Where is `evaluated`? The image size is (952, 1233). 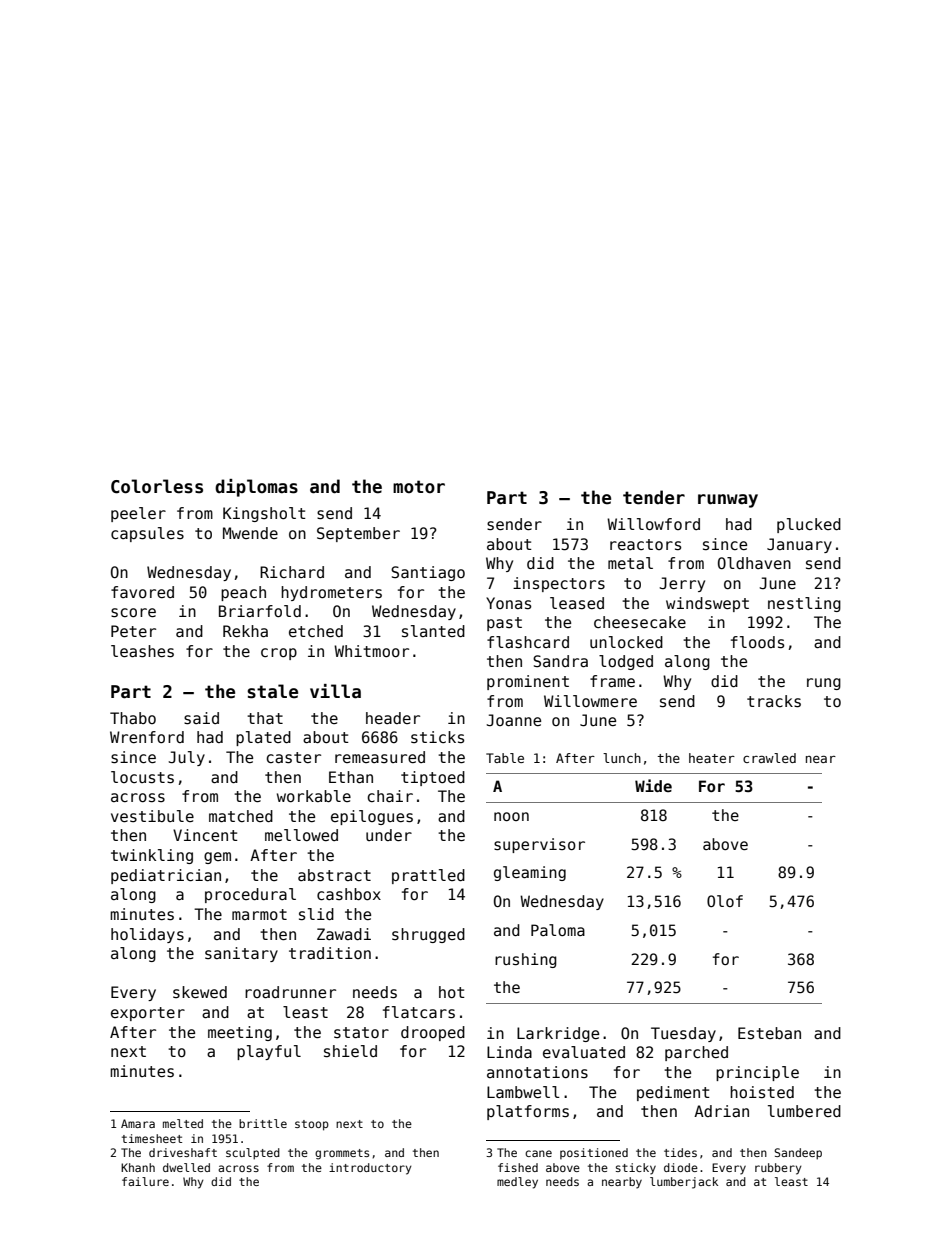 evaluated is located at coordinates (584, 1052).
